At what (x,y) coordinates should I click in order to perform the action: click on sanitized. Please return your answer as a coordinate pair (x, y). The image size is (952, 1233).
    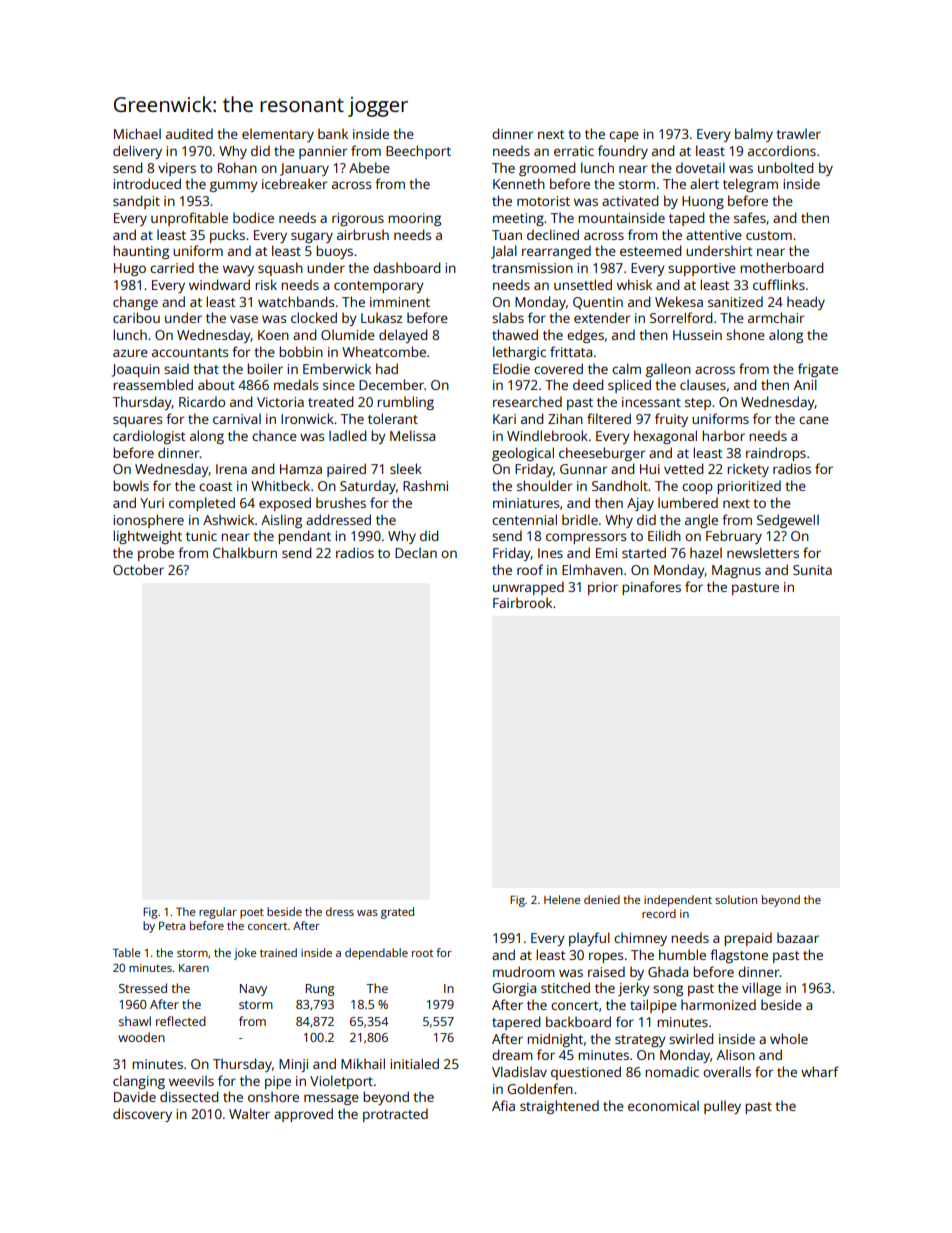
    Looking at the image, I should click on (735, 301).
